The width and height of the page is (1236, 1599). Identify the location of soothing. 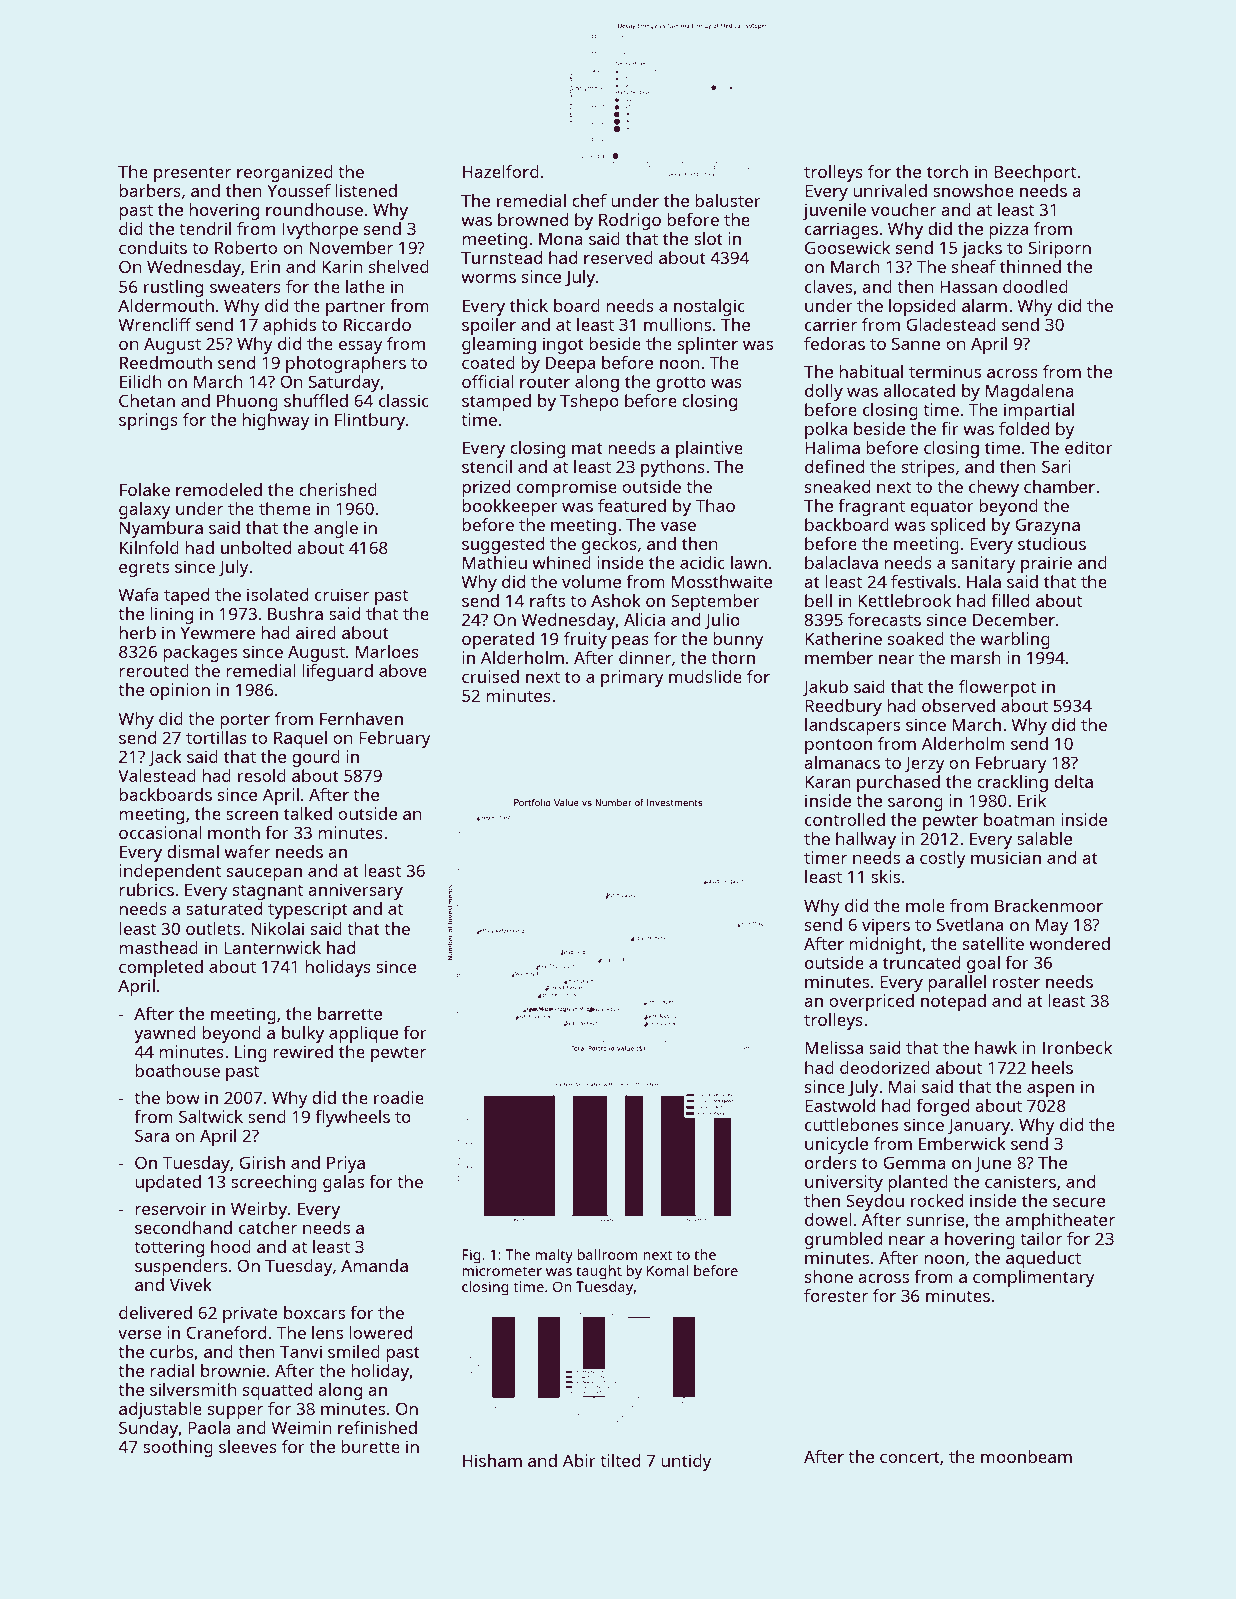
(178, 1448).
